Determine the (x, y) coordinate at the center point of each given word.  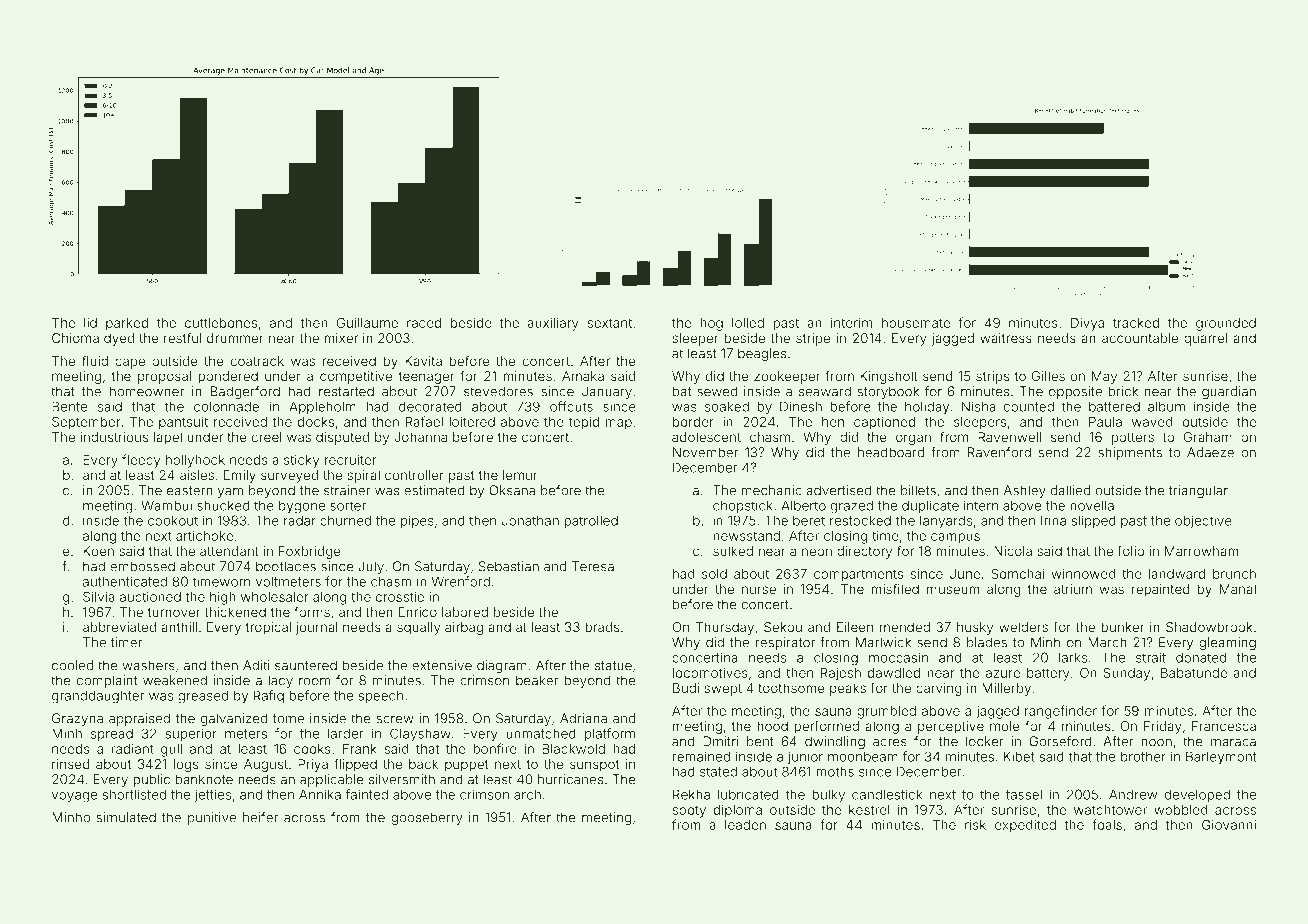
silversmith (402, 779)
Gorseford (1060, 741)
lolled (748, 323)
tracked (1136, 323)
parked (127, 324)
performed (827, 727)
